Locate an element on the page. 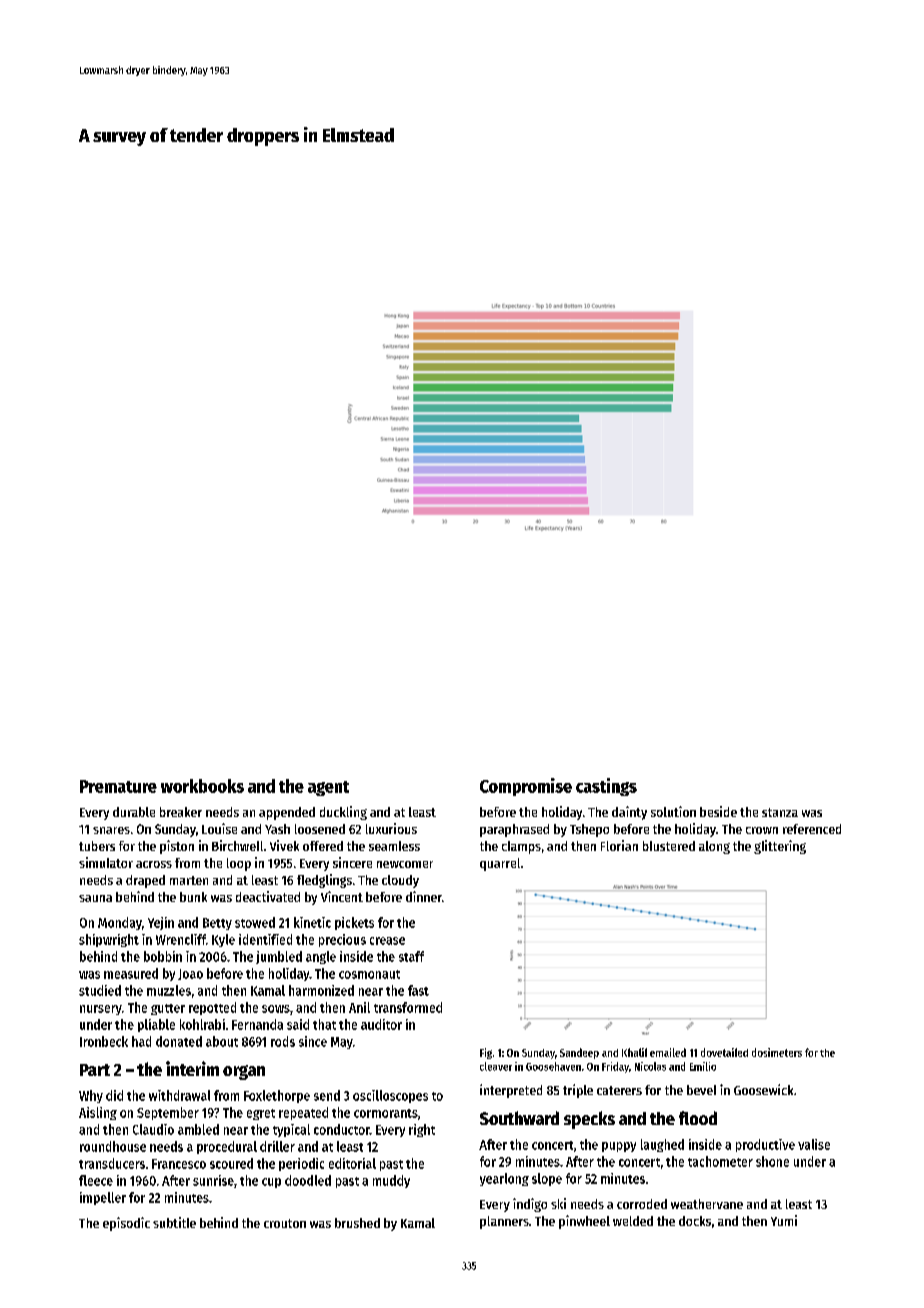  stowed is located at coordinates (255, 922).
